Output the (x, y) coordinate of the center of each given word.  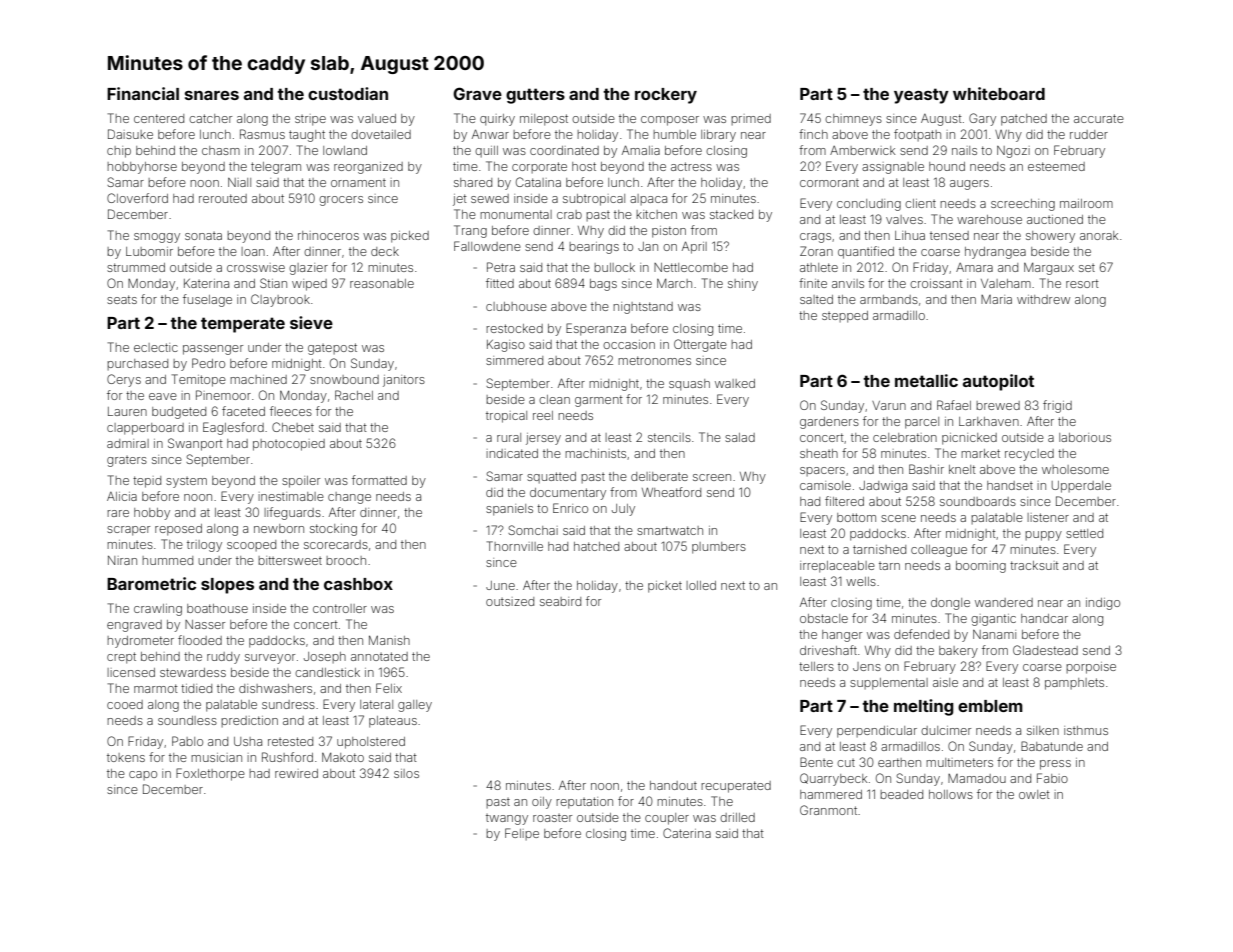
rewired (296, 773)
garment (599, 401)
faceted (243, 411)
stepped (845, 317)
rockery (666, 96)
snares (212, 95)
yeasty (921, 96)
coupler (667, 819)
